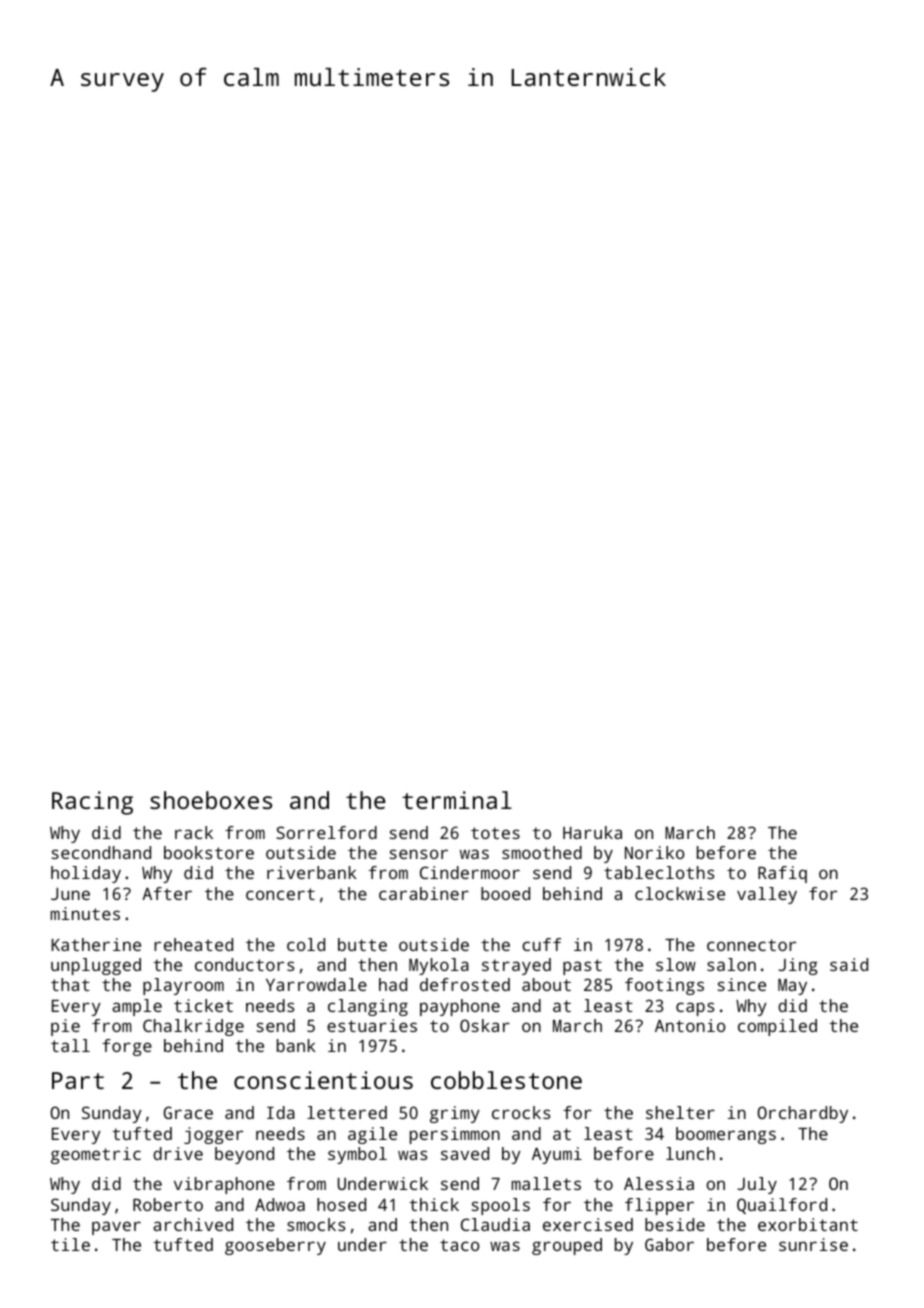  Describe the element at coordinates (782, 874) in the screenshot. I see `Rafiq` at that location.
